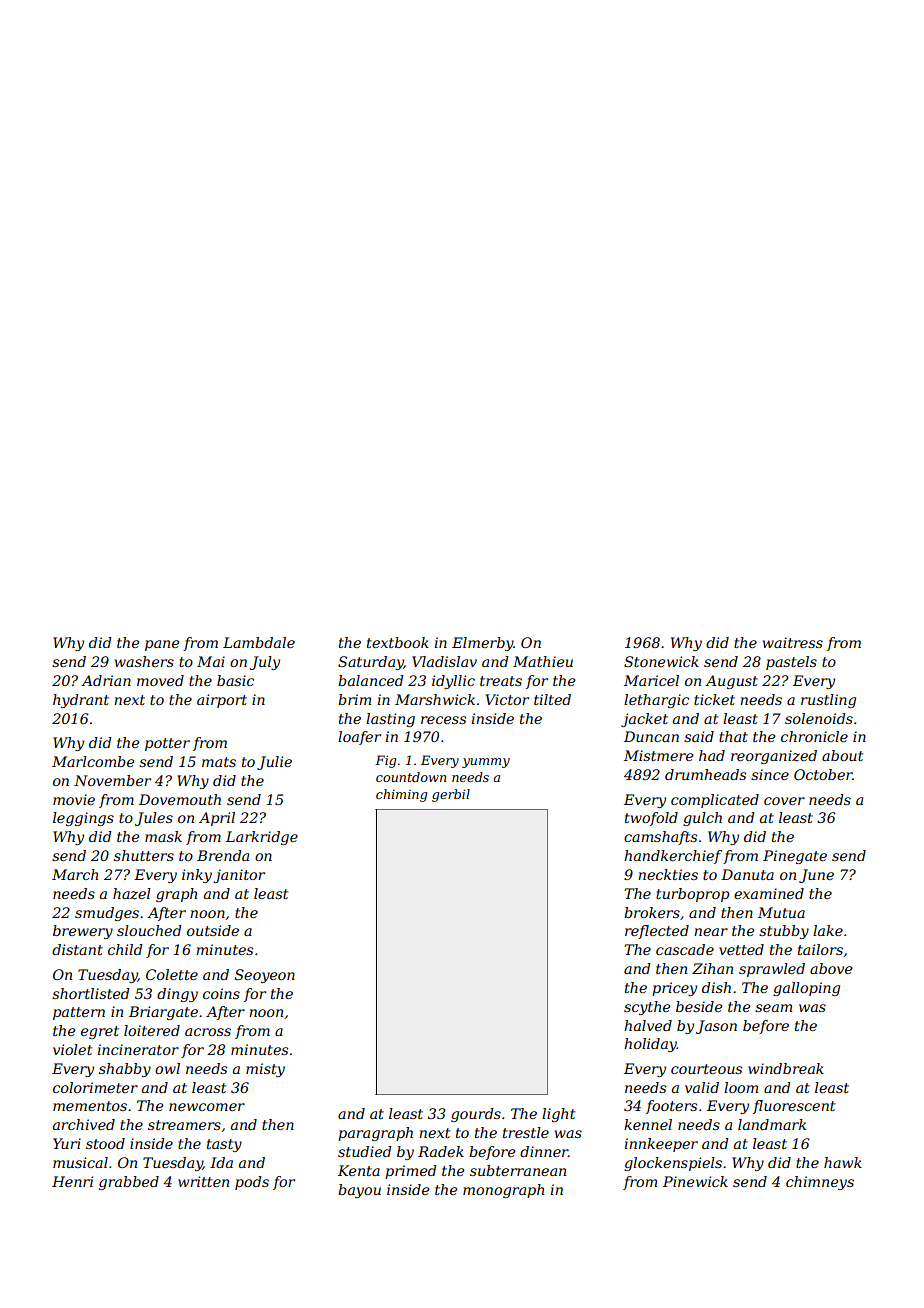 The image size is (924, 1308). What do you see at coordinates (518, 1170) in the screenshot?
I see `subterranean` at bounding box center [518, 1170].
